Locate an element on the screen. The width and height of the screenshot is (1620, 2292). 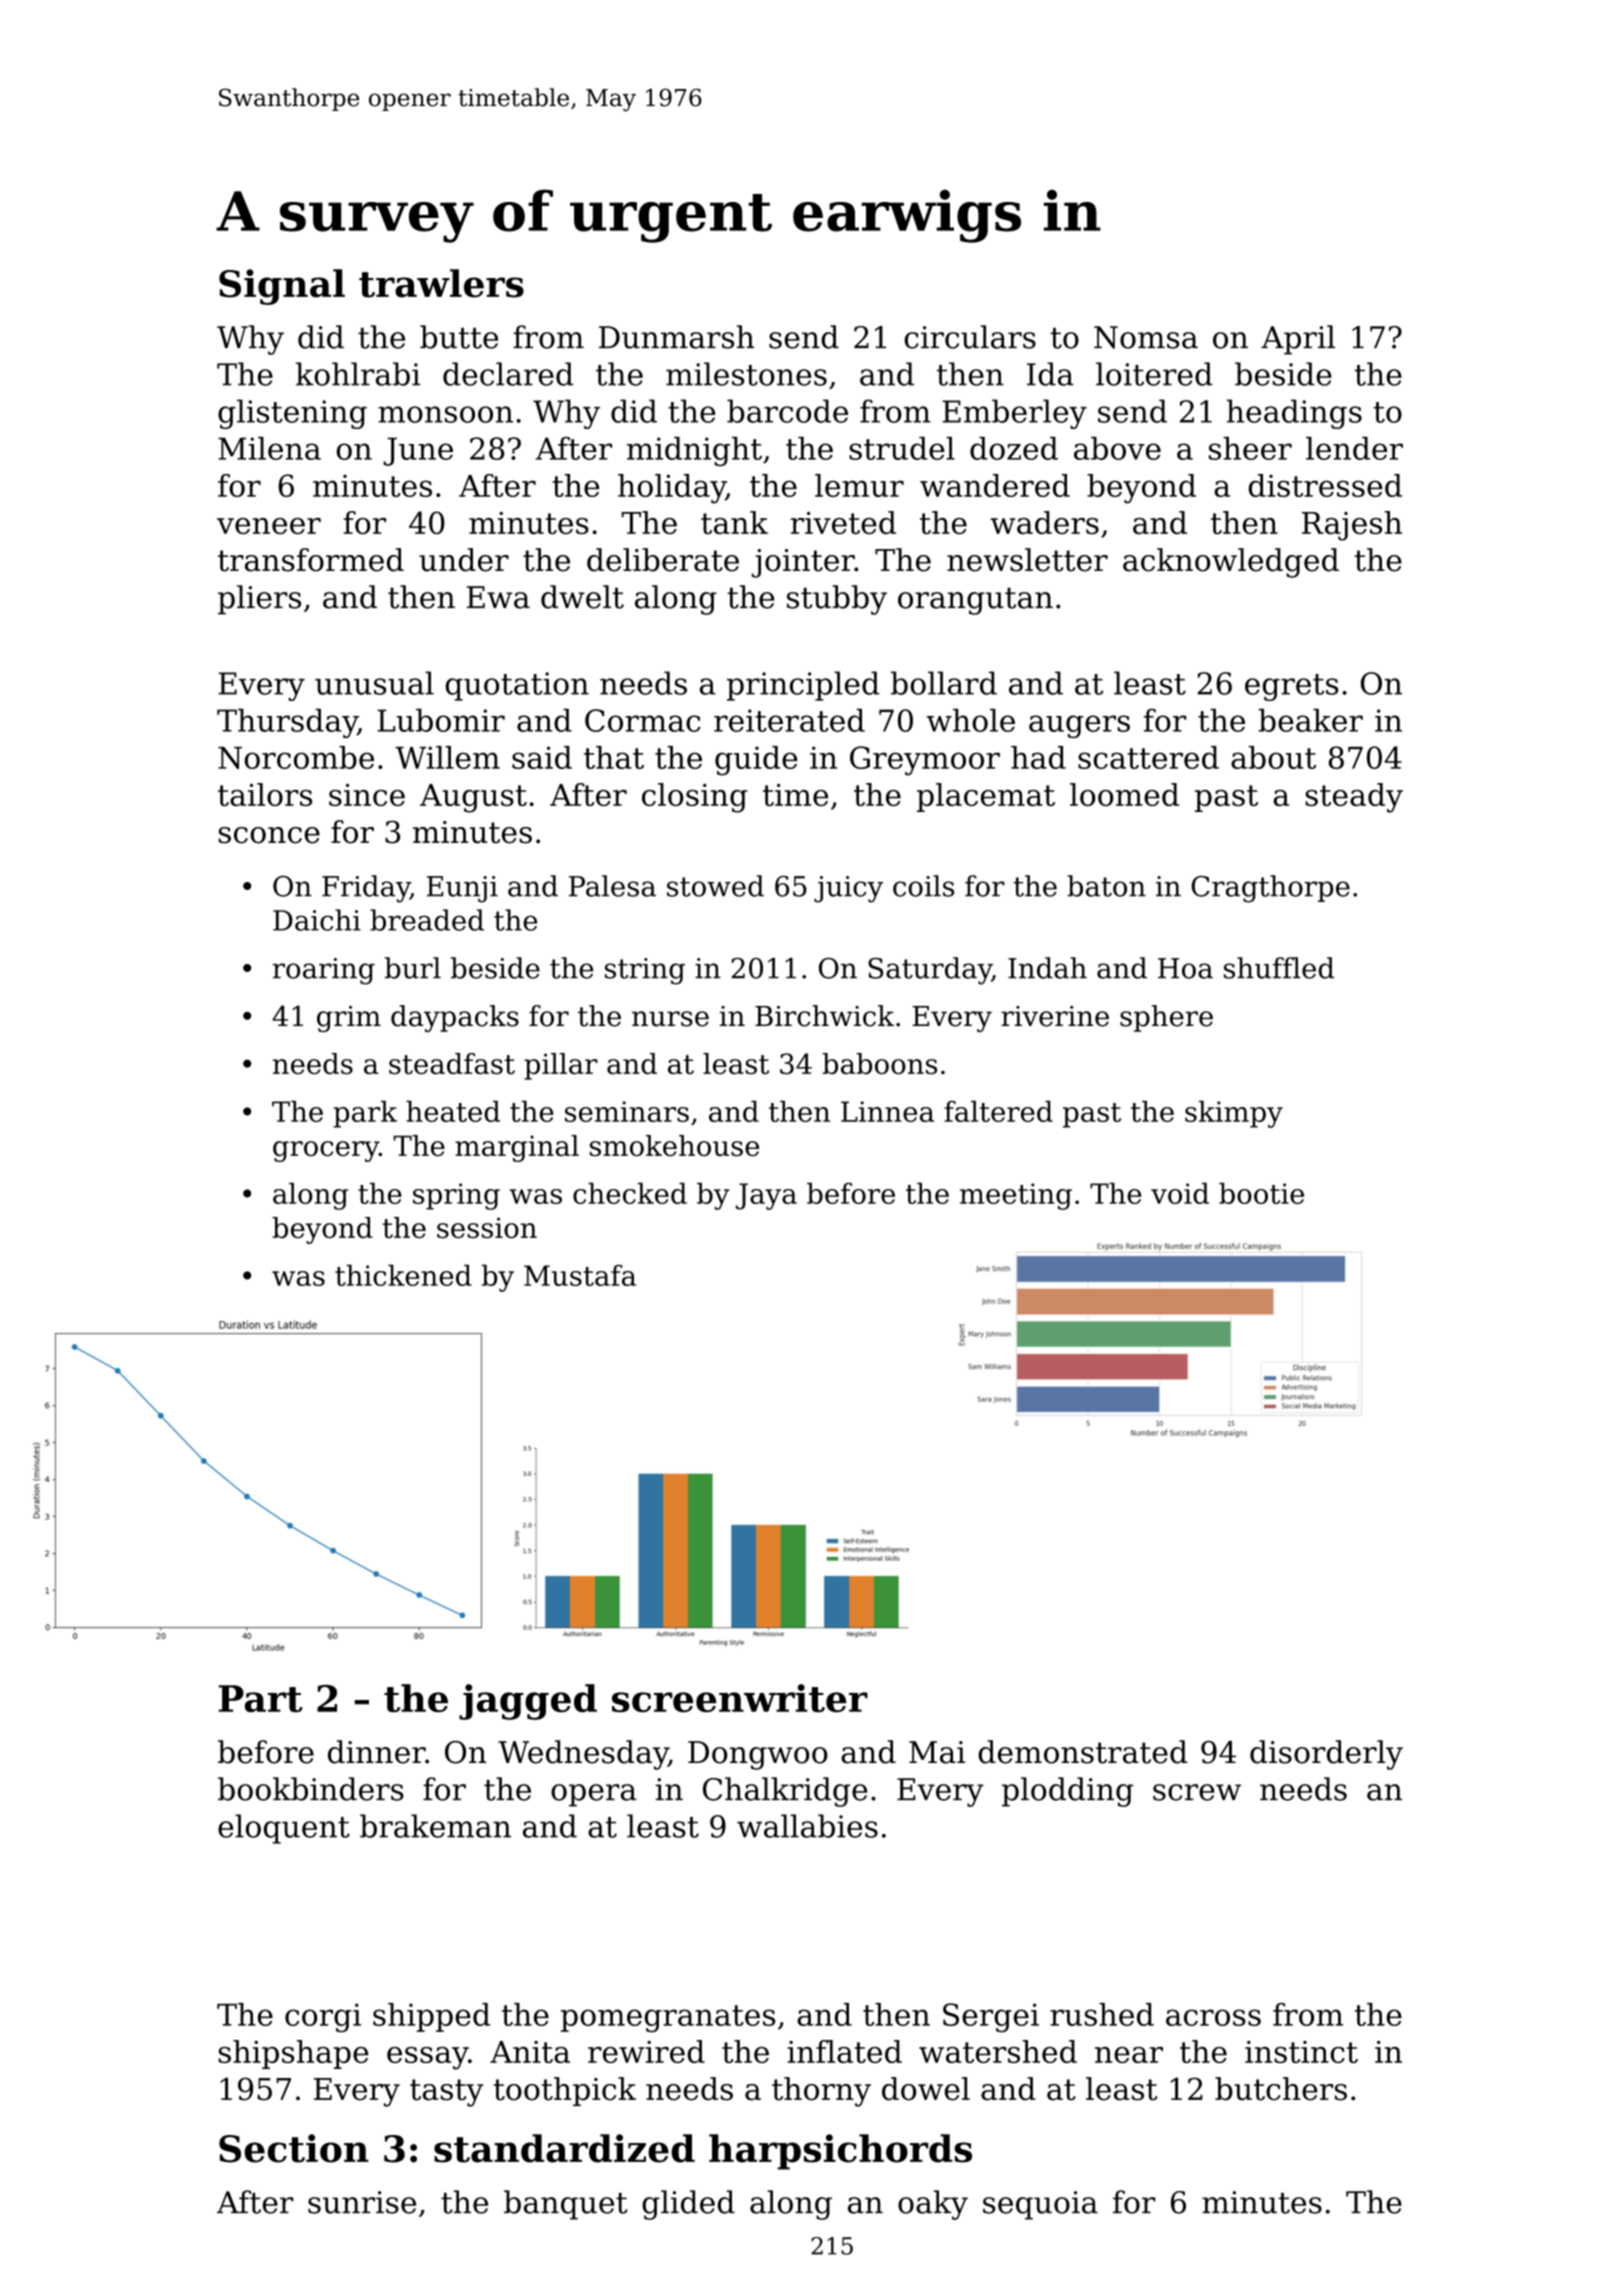
Part is located at coordinates (261, 1698).
